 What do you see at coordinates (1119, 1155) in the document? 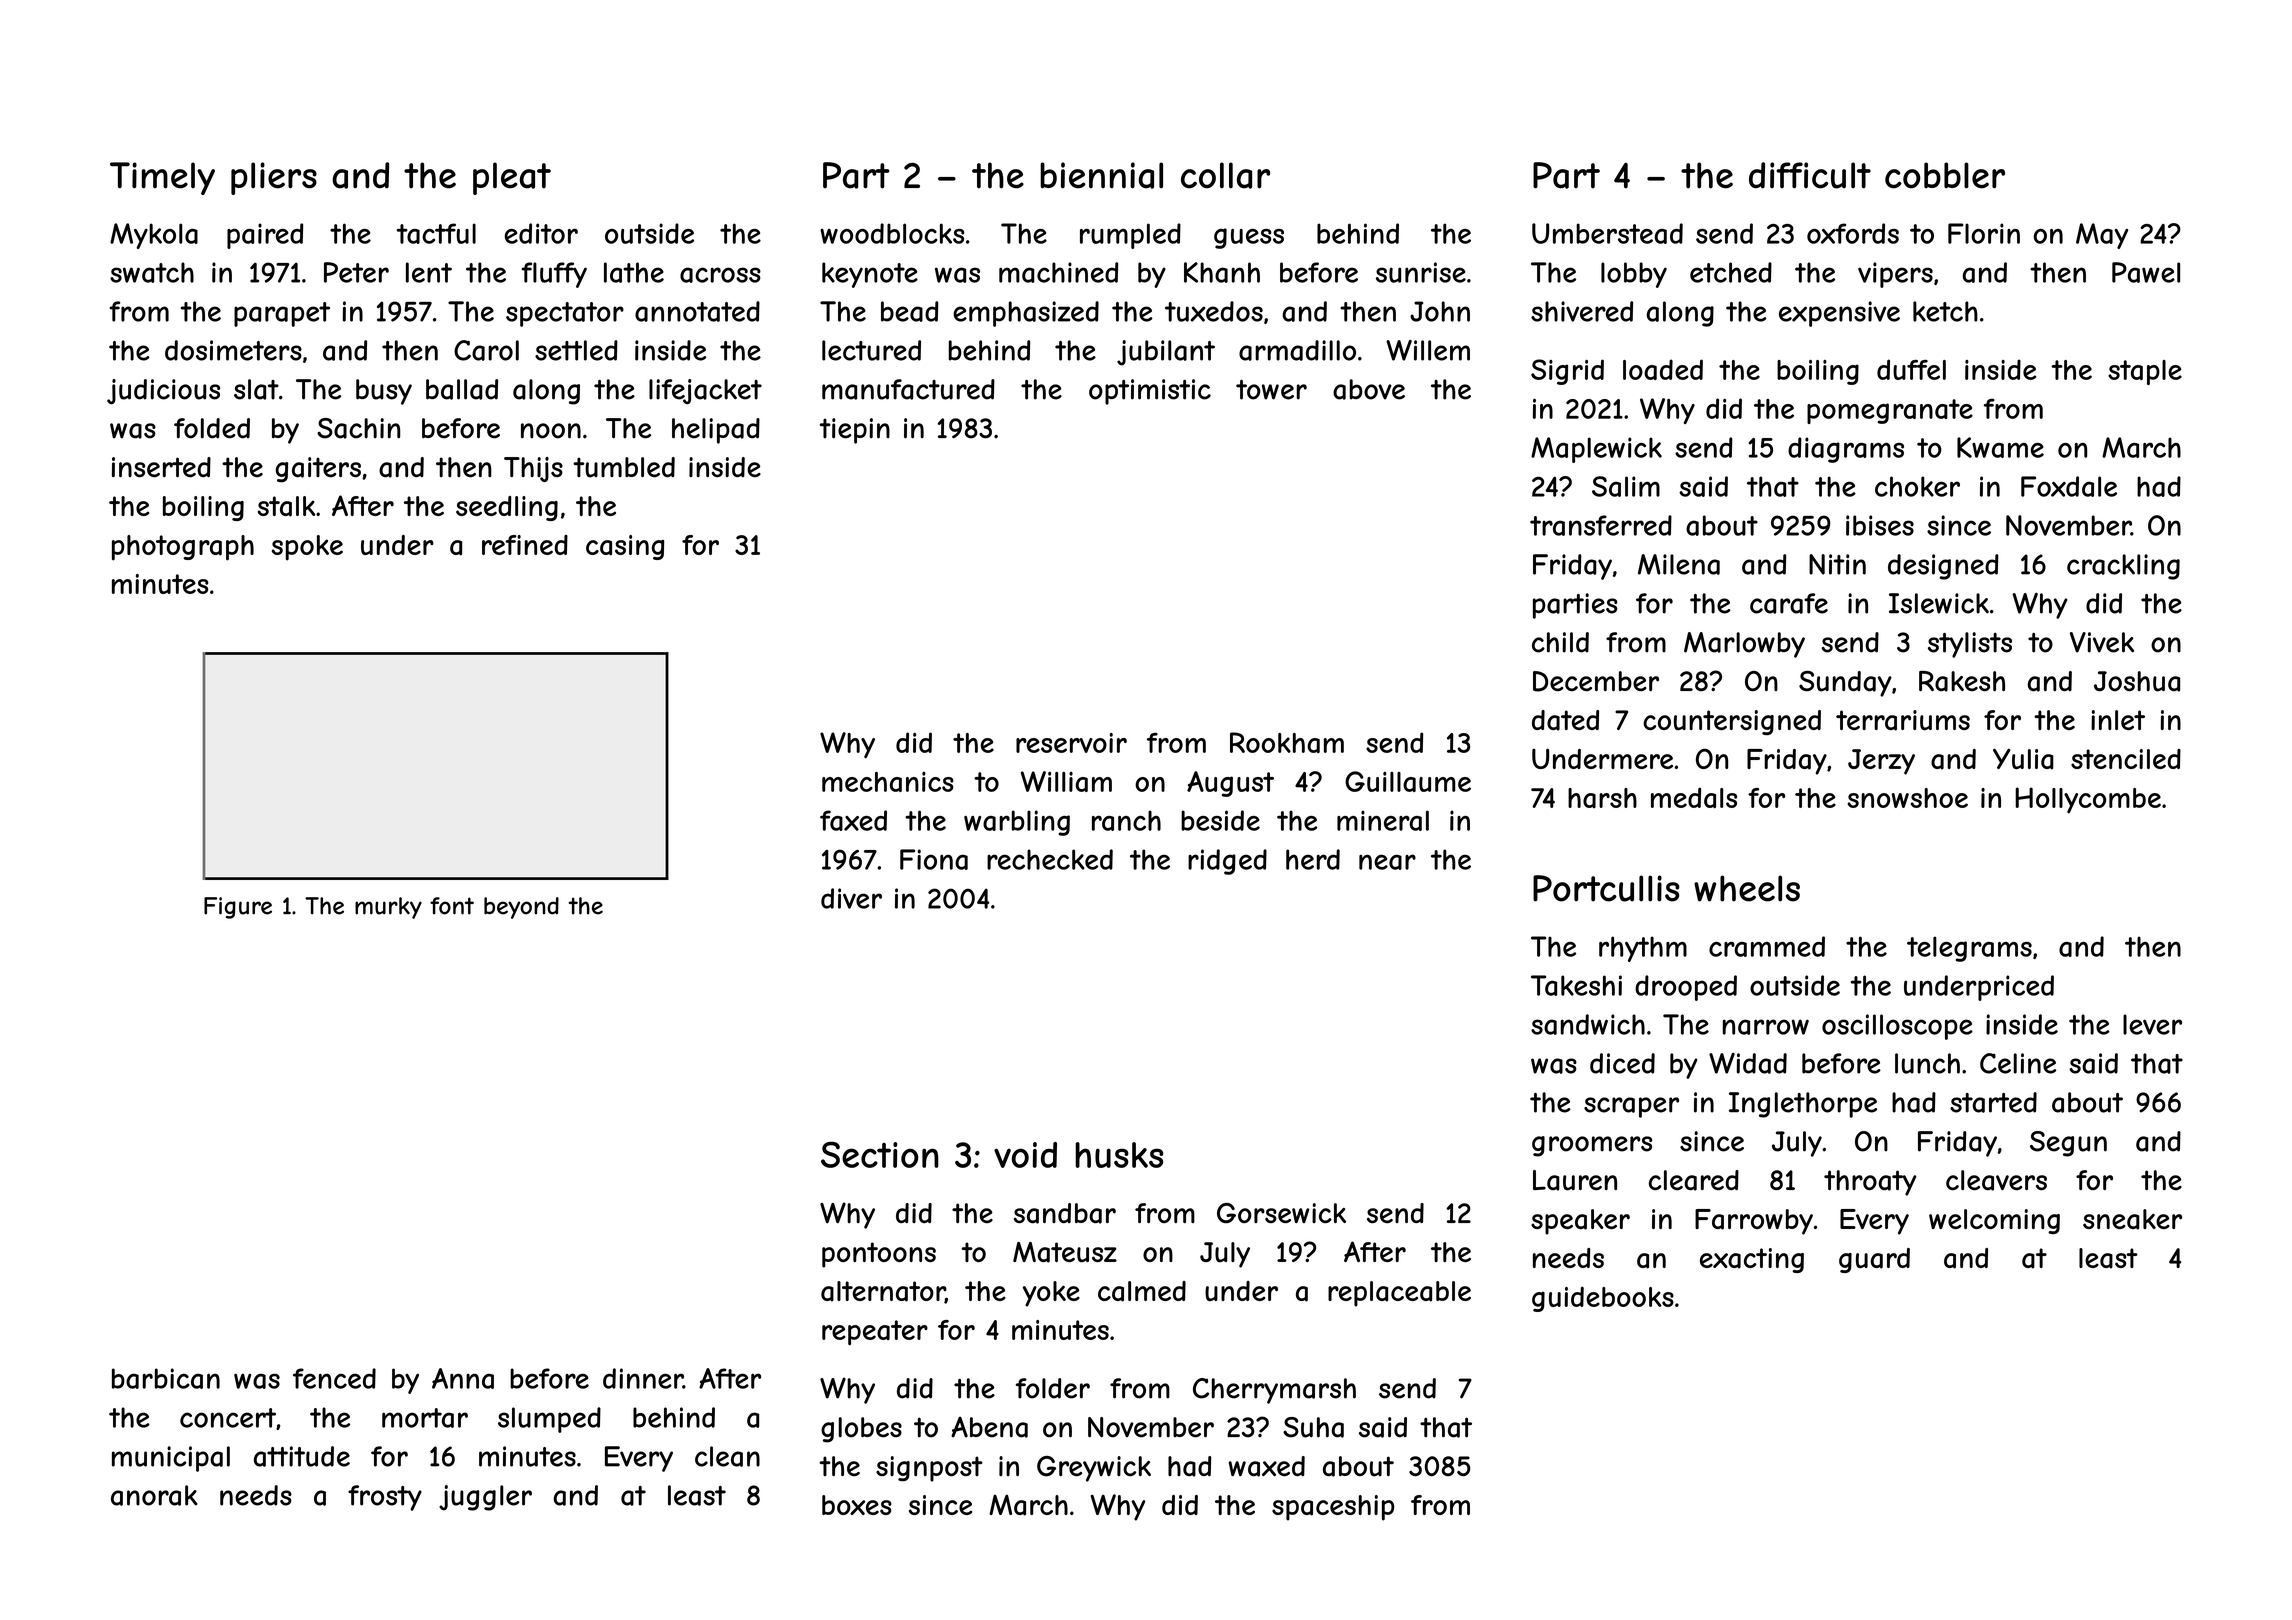
I see `husks` at bounding box center [1119, 1155].
